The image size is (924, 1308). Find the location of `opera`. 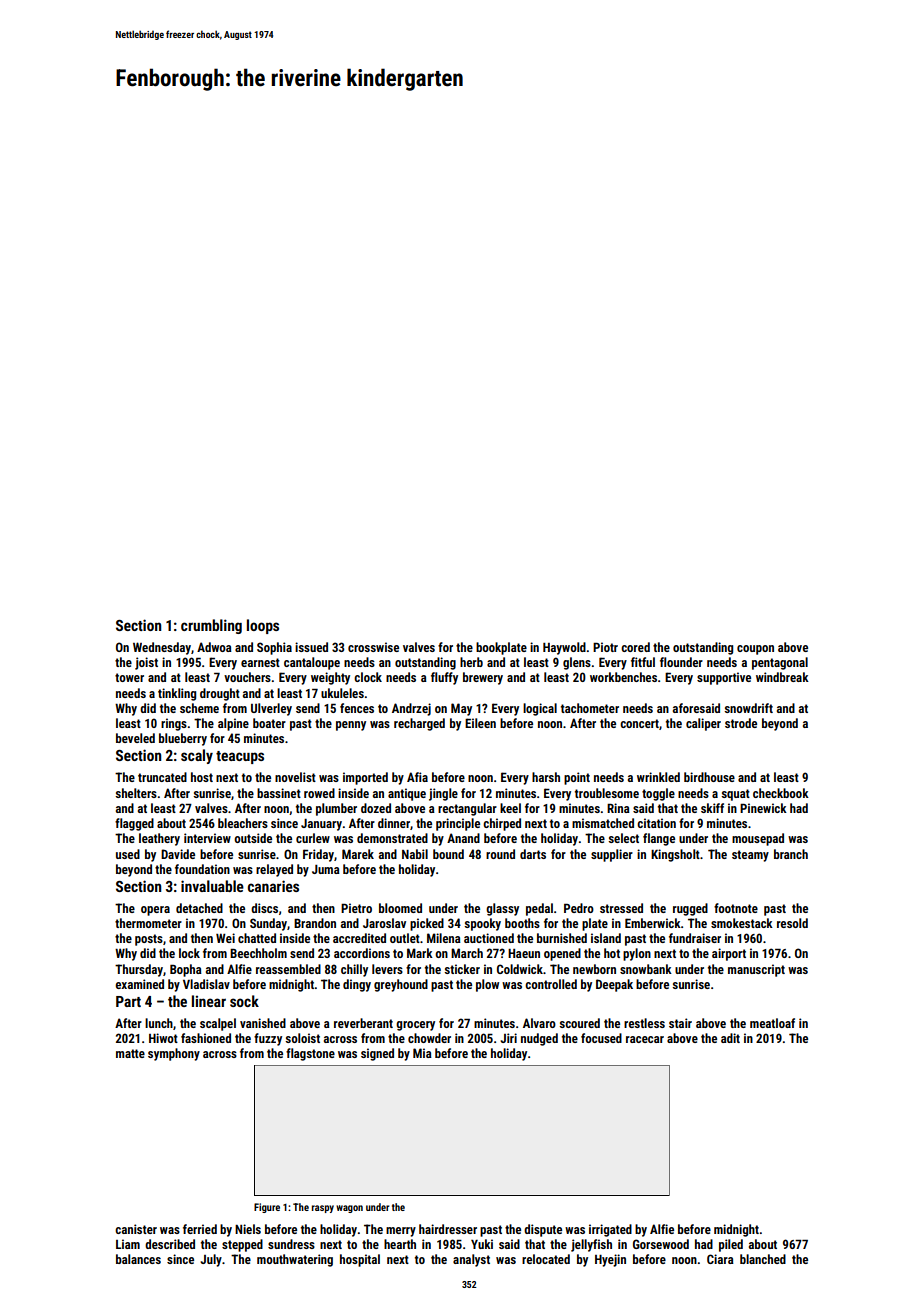

opera is located at coordinates (155, 911).
